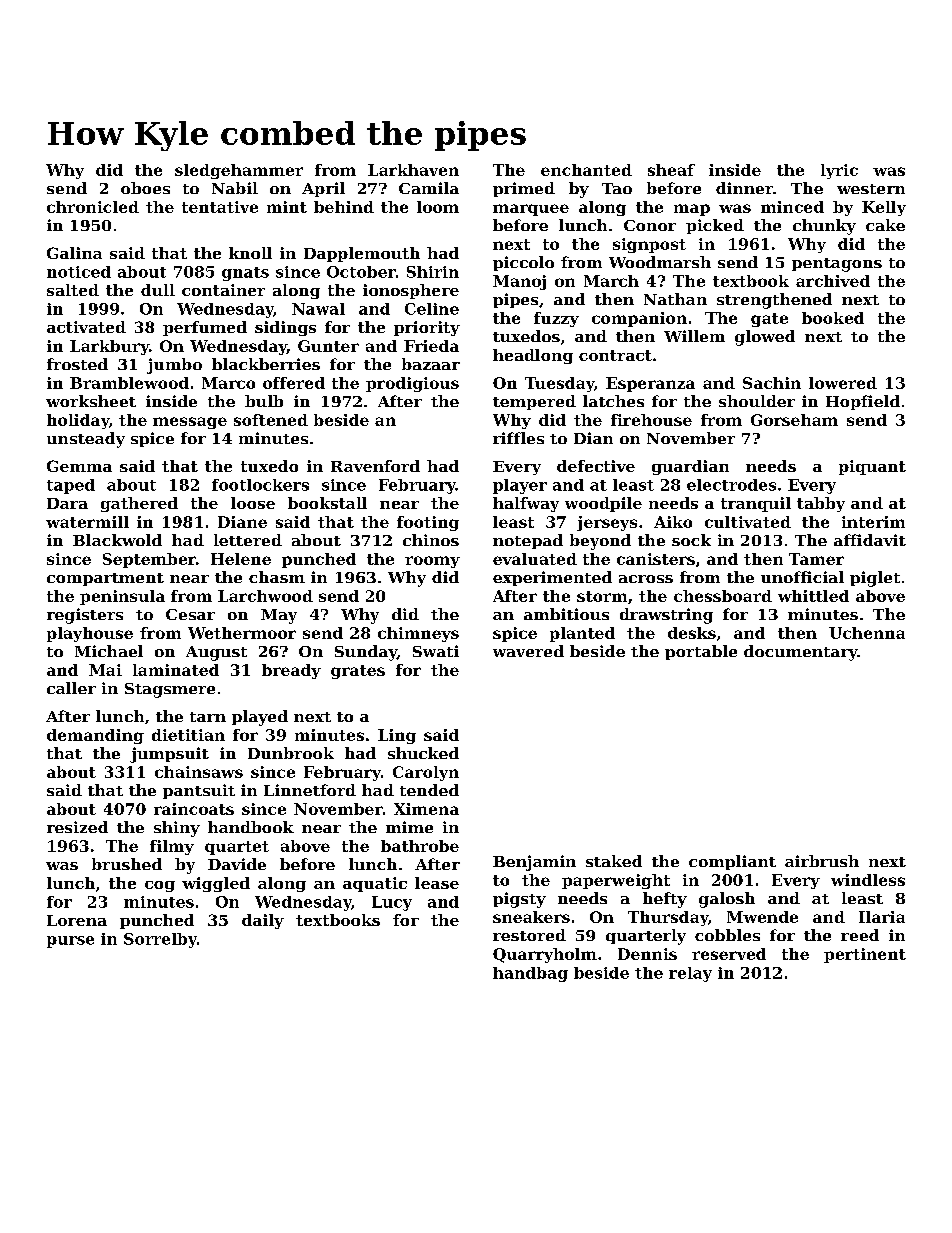  What do you see at coordinates (839, 171) in the document?
I see `lyric` at bounding box center [839, 171].
